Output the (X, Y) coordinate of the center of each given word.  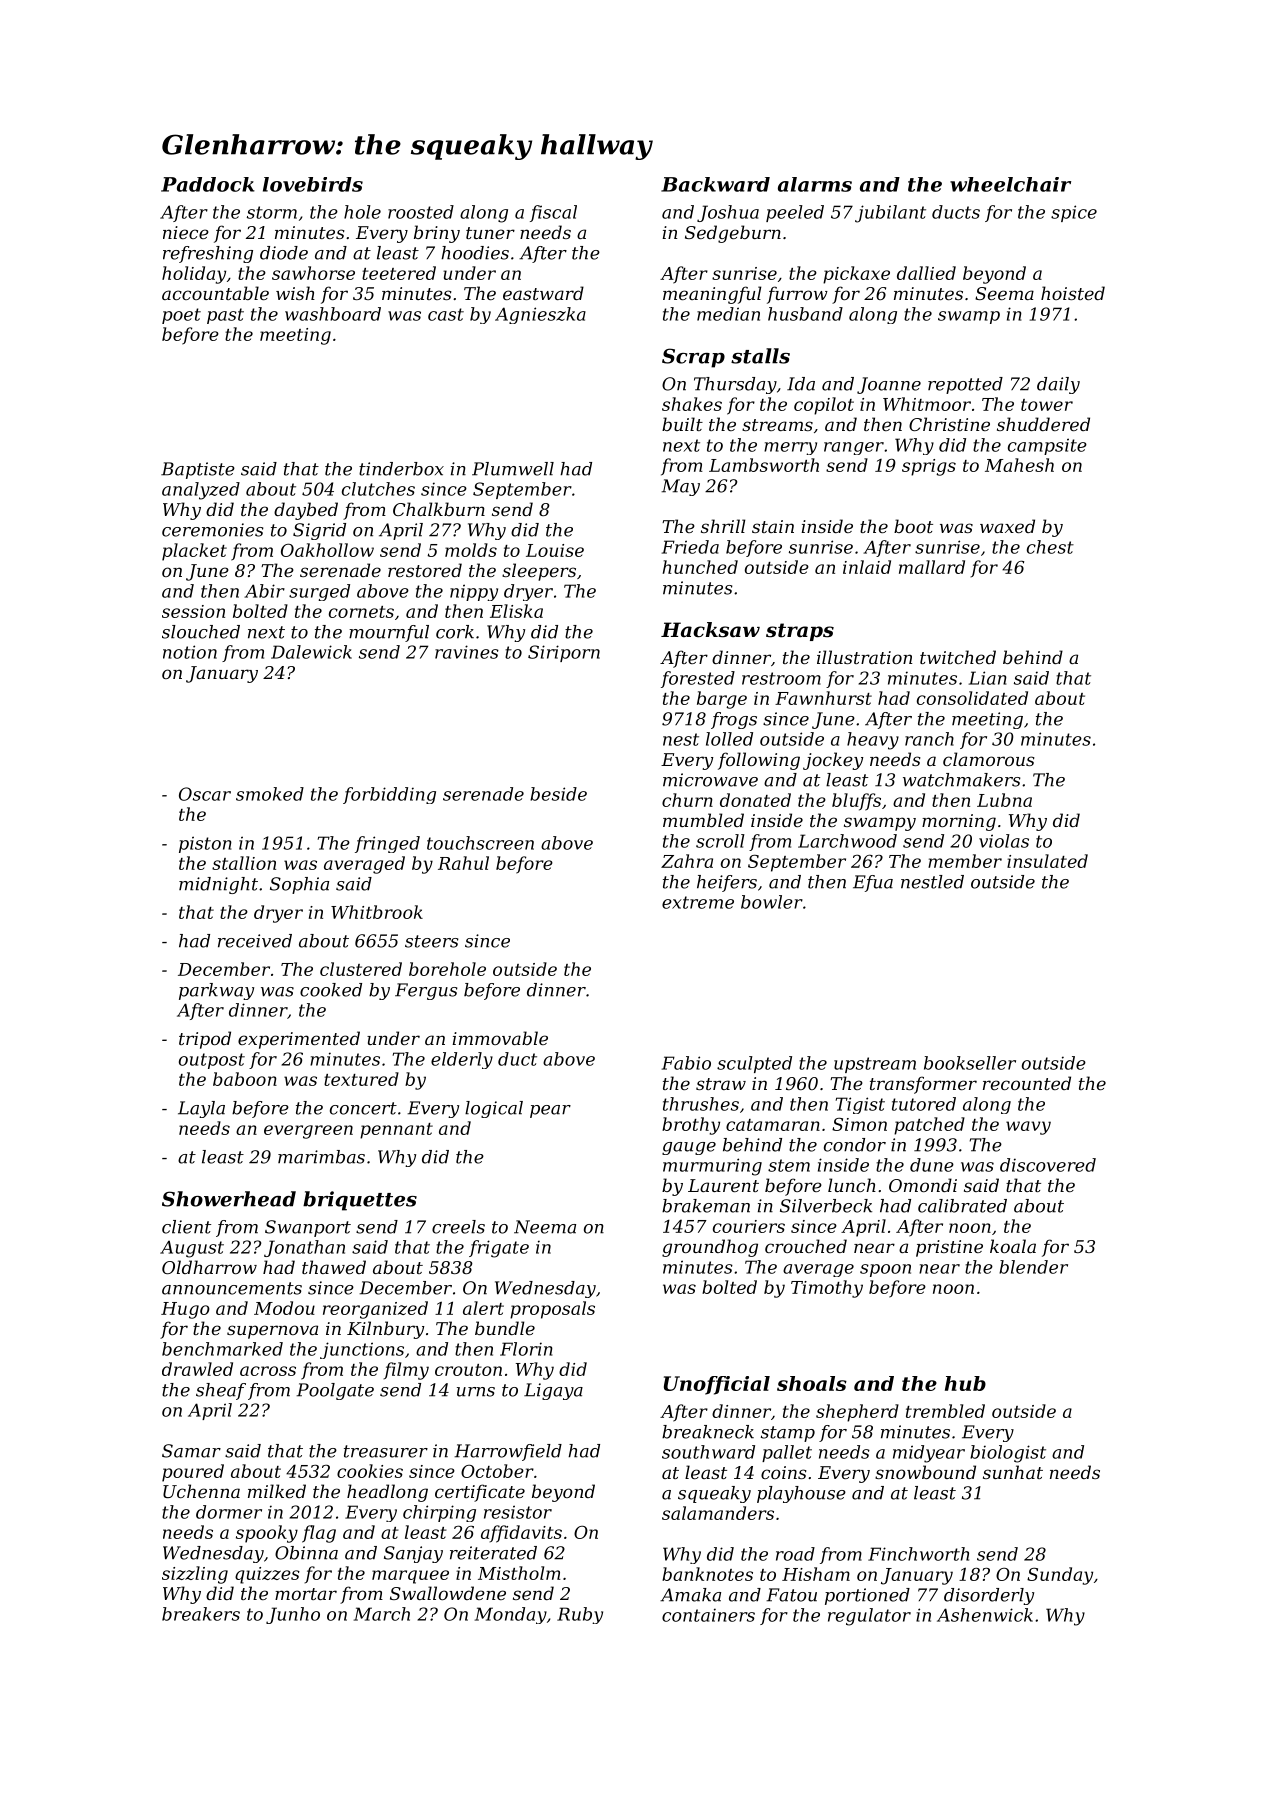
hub (965, 1383)
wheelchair (1010, 184)
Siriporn (564, 653)
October (497, 1471)
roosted (421, 212)
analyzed (201, 491)
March (382, 1614)
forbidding (389, 795)
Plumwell (513, 469)
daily (1058, 385)
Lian (988, 678)
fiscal (553, 213)
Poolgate (335, 1391)
